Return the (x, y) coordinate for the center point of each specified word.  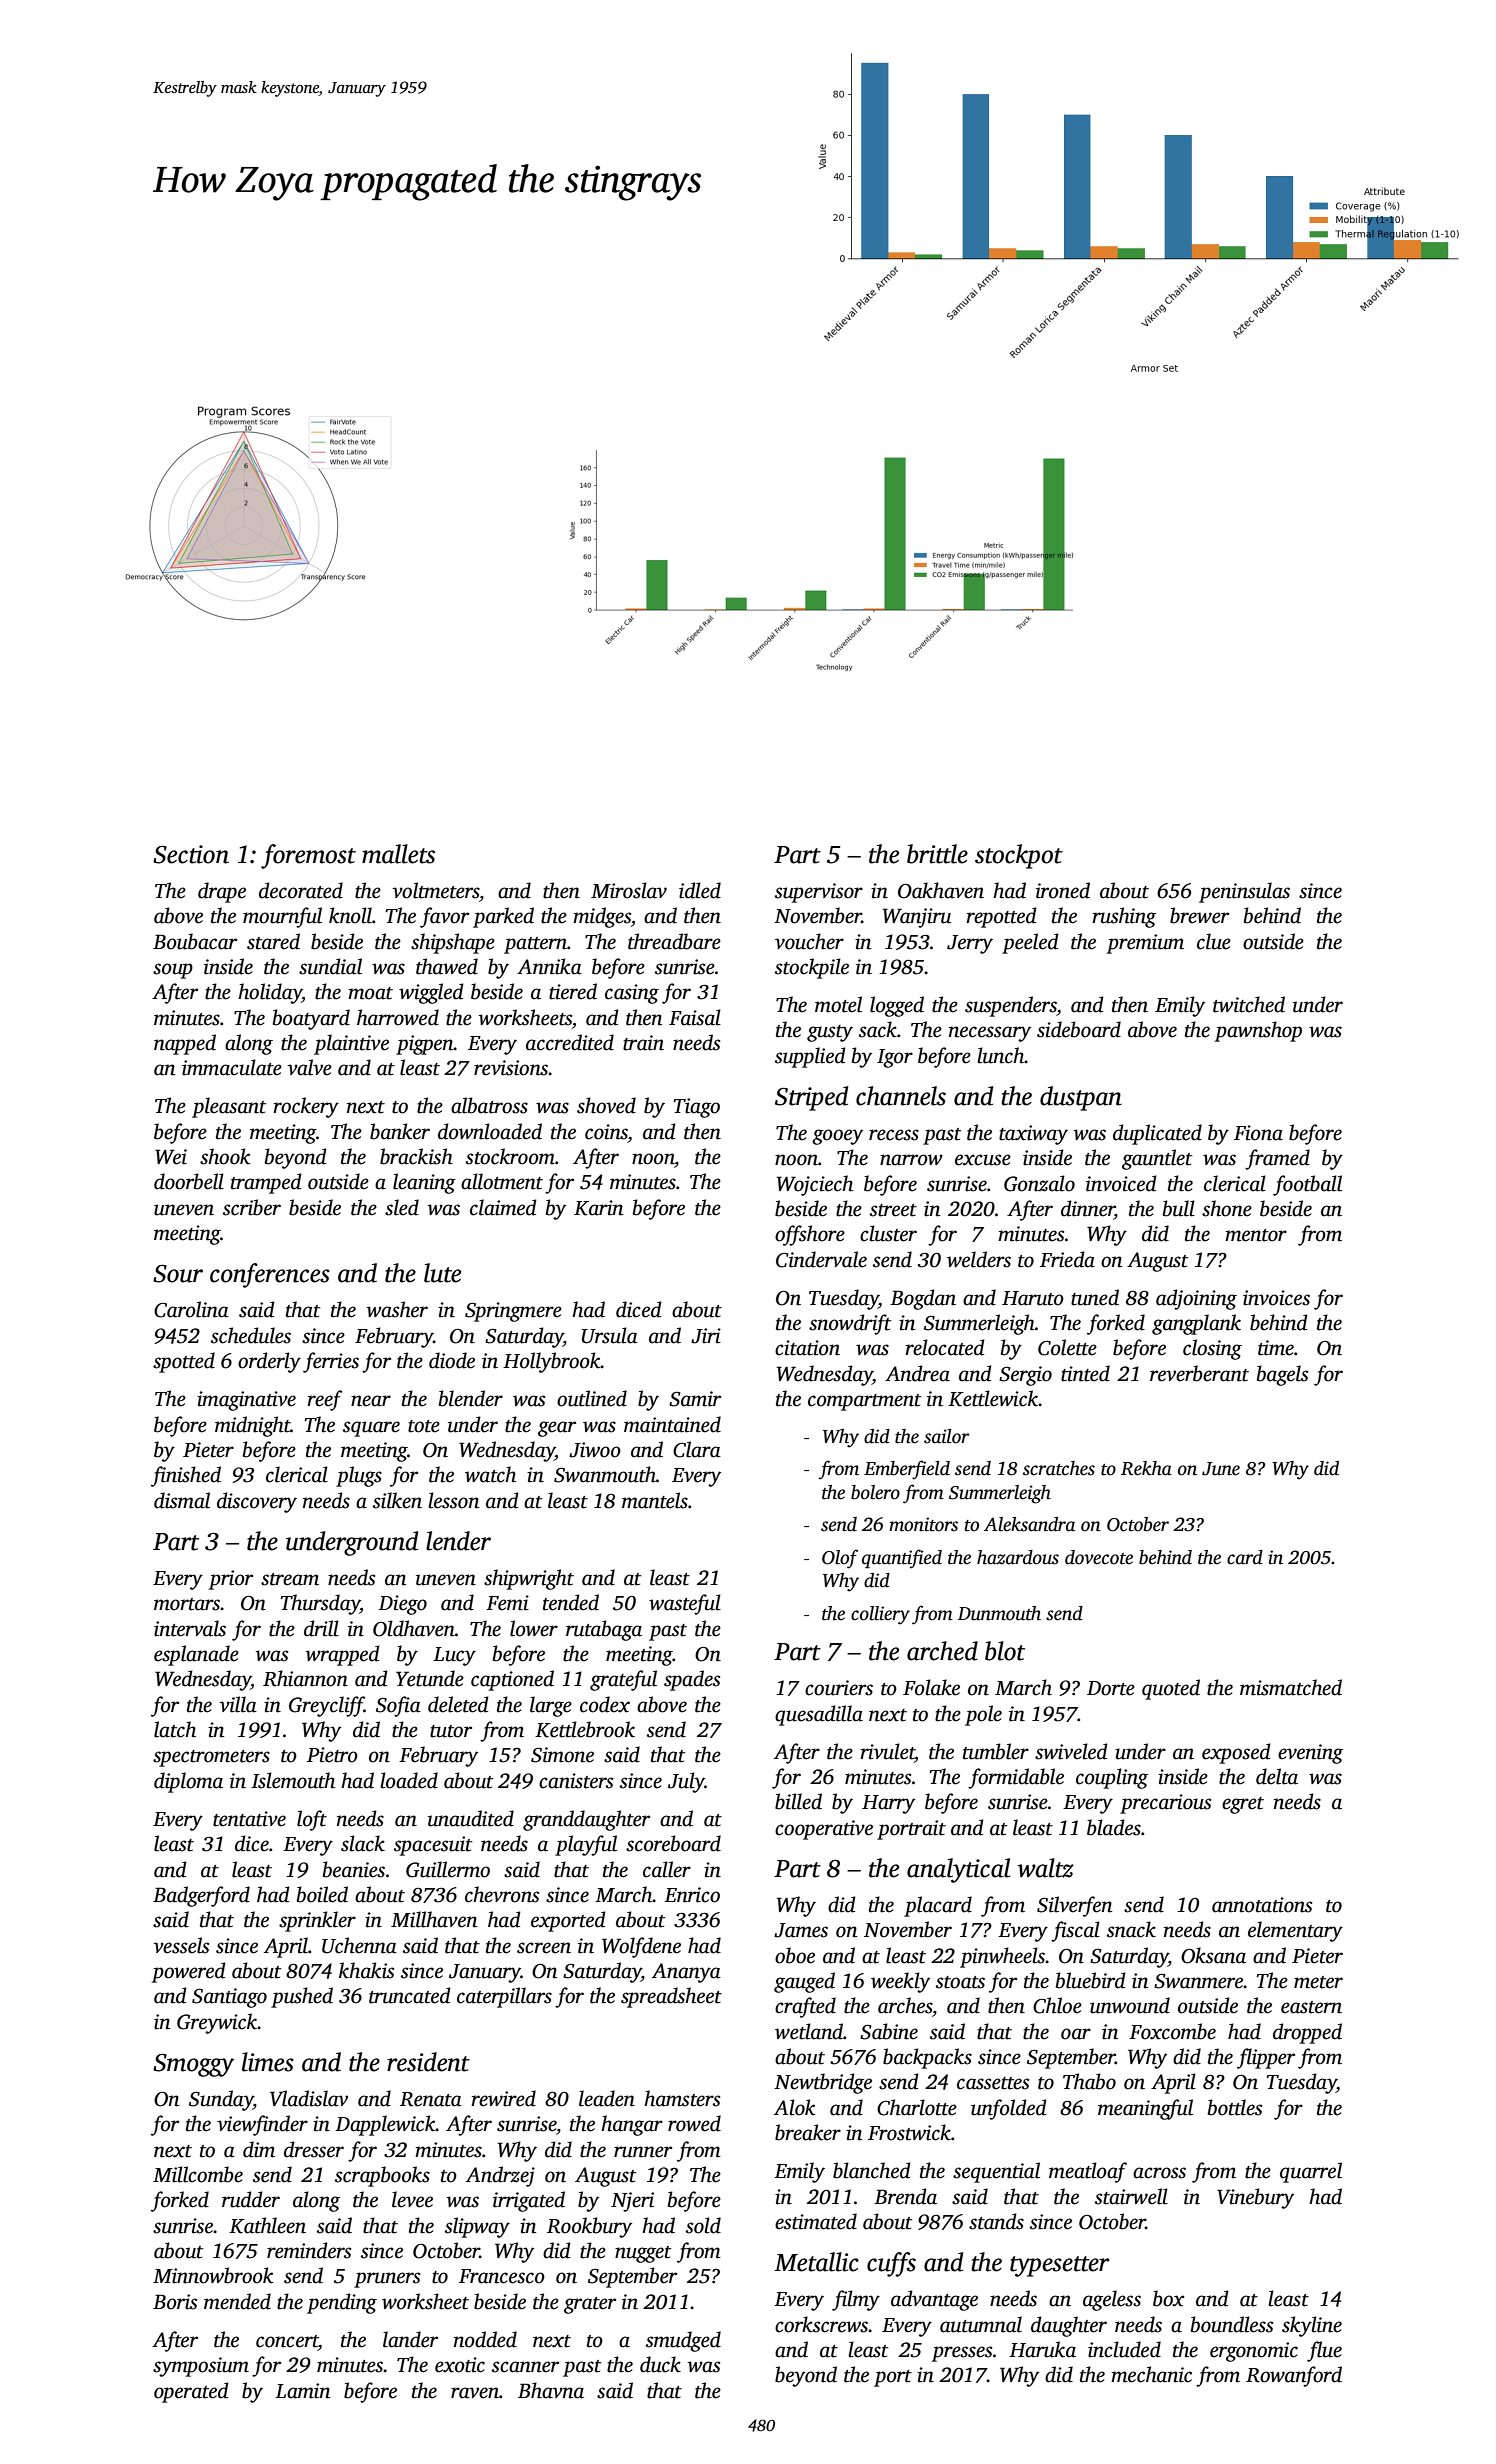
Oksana (1213, 1955)
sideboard (1079, 1029)
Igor (895, 1058)
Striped (811, 1098)
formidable (1016, 1778)
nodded (485, 2339)
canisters (576, 1781)
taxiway (1033, 1135)
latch (175, 1729)
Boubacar (195, 941)
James (801, 1930)
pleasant (229, 1107)
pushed (302, 1997)
